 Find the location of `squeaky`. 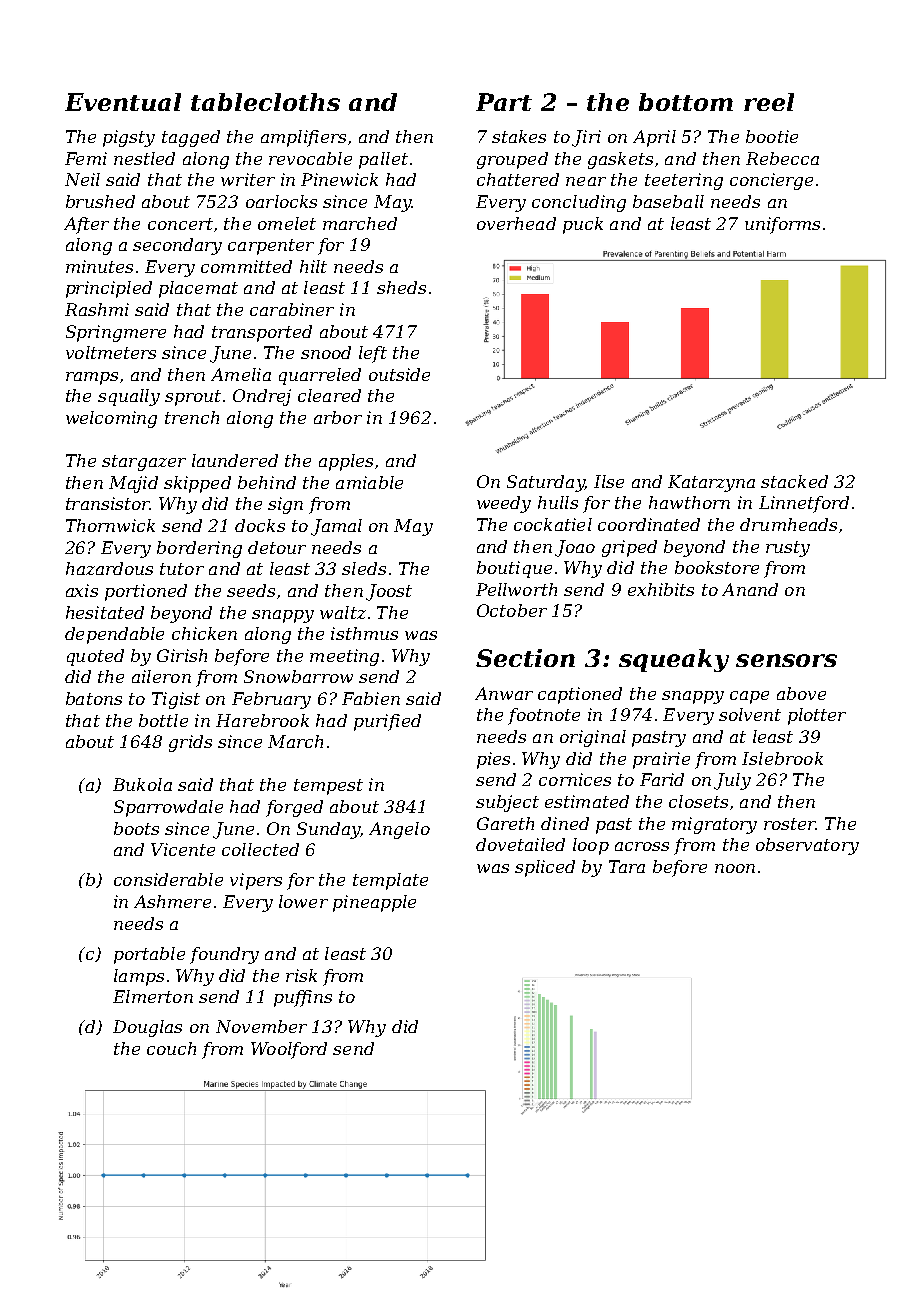

squeaky is located at coordinates (674, 660).
